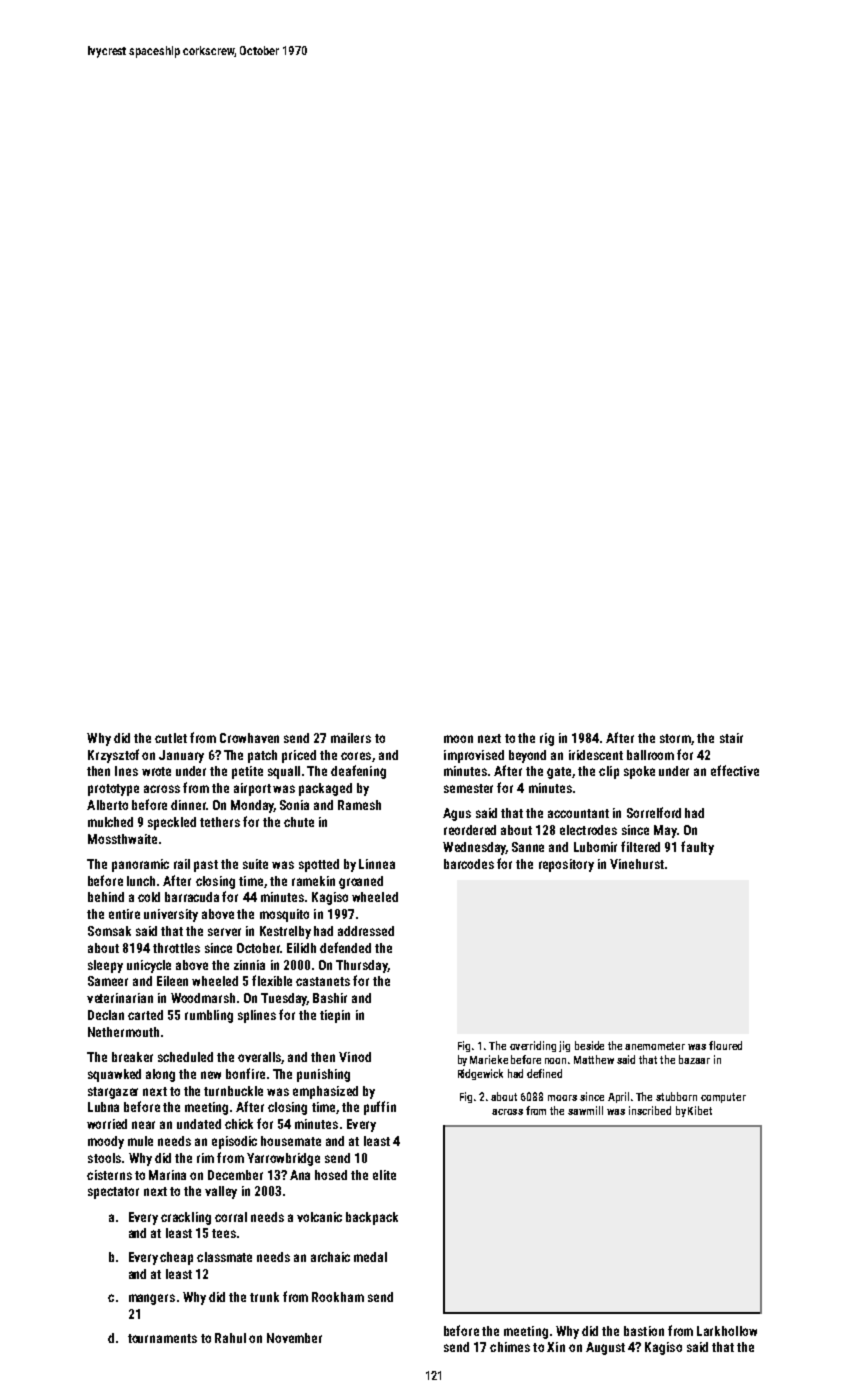 The width and height of the document is (849, 1400). What do you see at coordinates (224, 1233) in the document?
I see `tees` at bounding box center [224, 1233].
